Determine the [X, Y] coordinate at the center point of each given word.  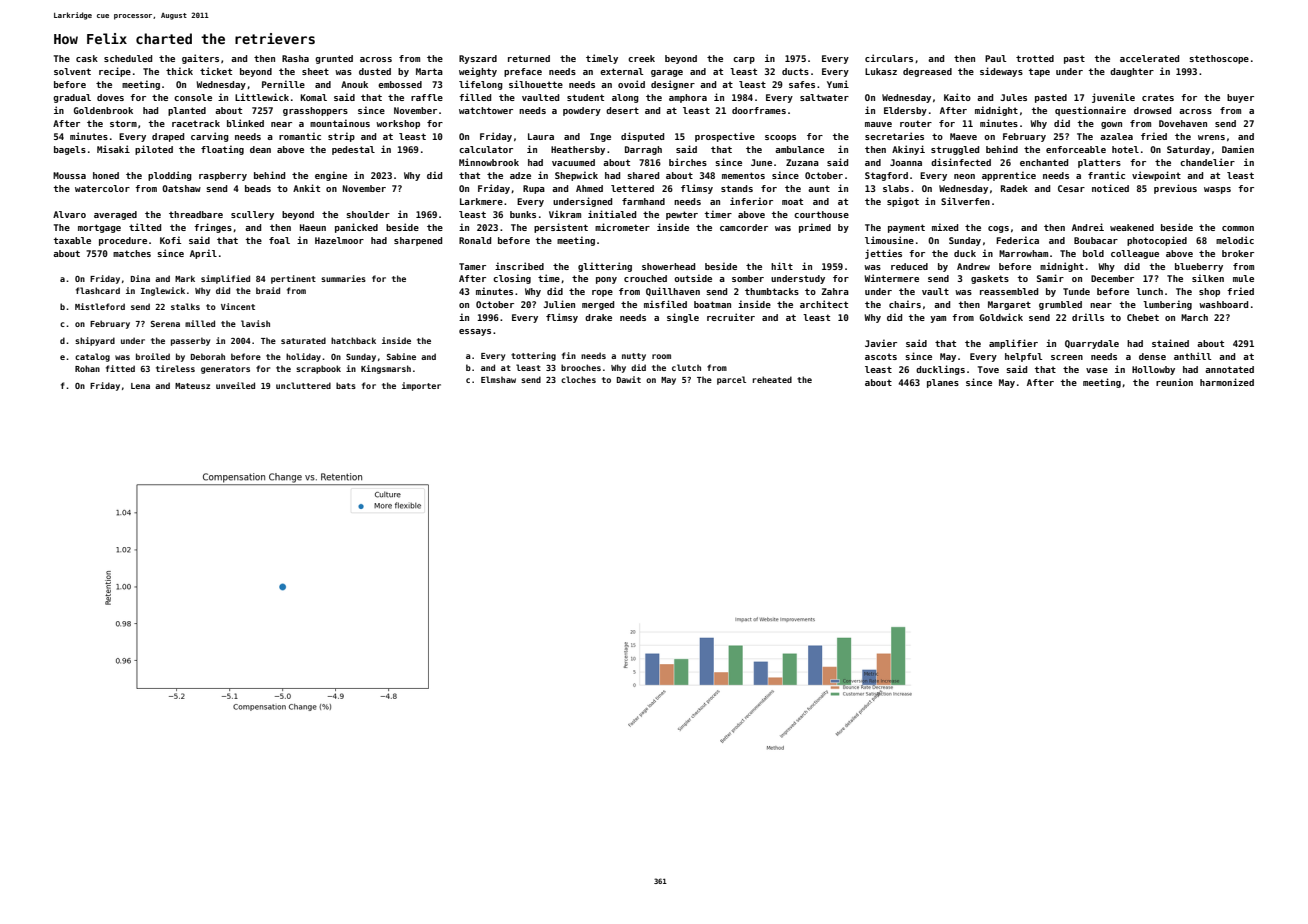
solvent [72, 71]
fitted [120, 368]
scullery [252, 215]
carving [210, 137]
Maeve [963, 136]
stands [737, 188]
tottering [533, 356]
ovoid [631, 84]
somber [748, 278]
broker [1238, 253]
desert [622, 110]
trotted [1035, 58]
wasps [1217, 190]
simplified [225, 279]
